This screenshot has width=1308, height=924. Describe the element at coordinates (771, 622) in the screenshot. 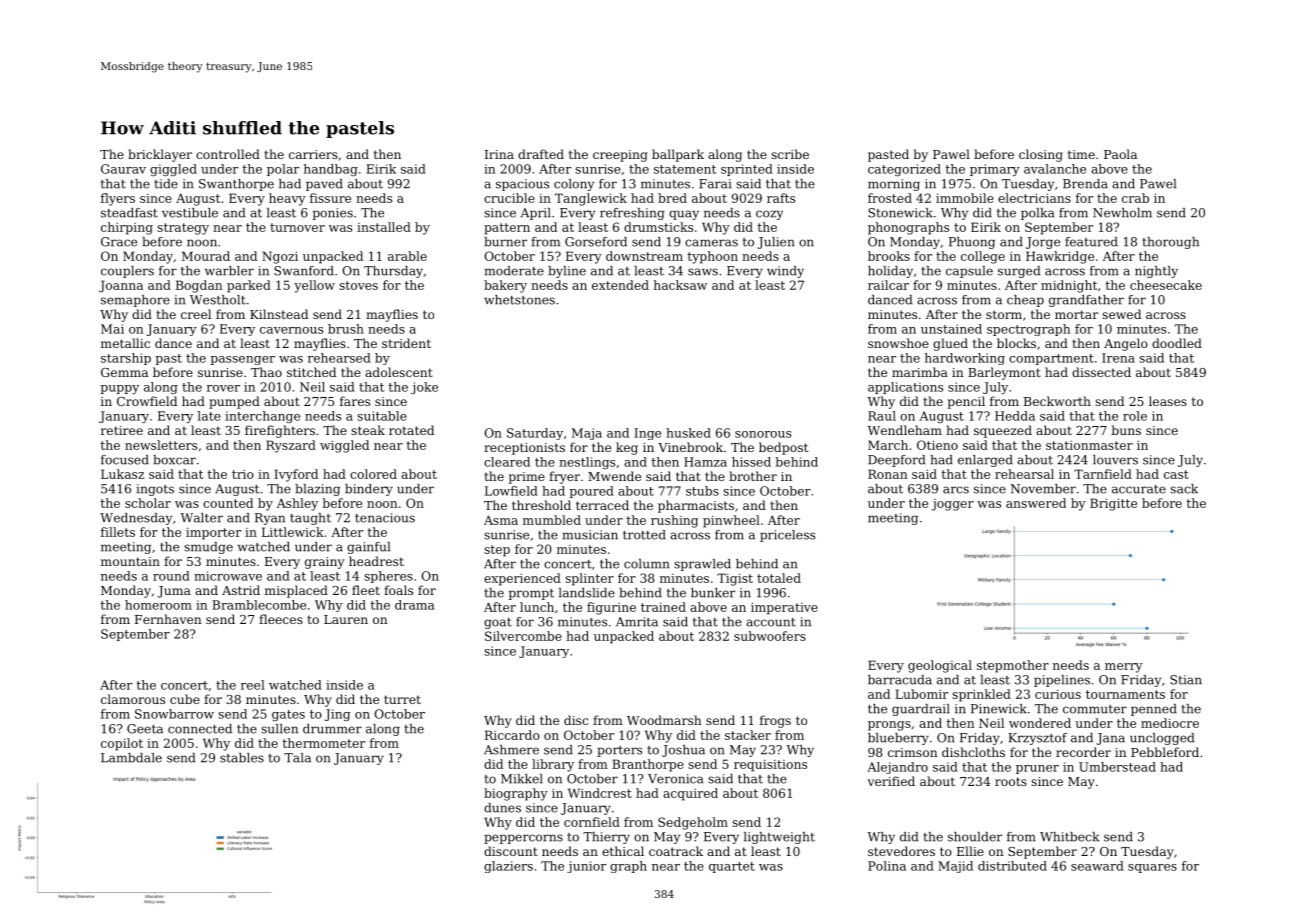

I see `account` at that location.
